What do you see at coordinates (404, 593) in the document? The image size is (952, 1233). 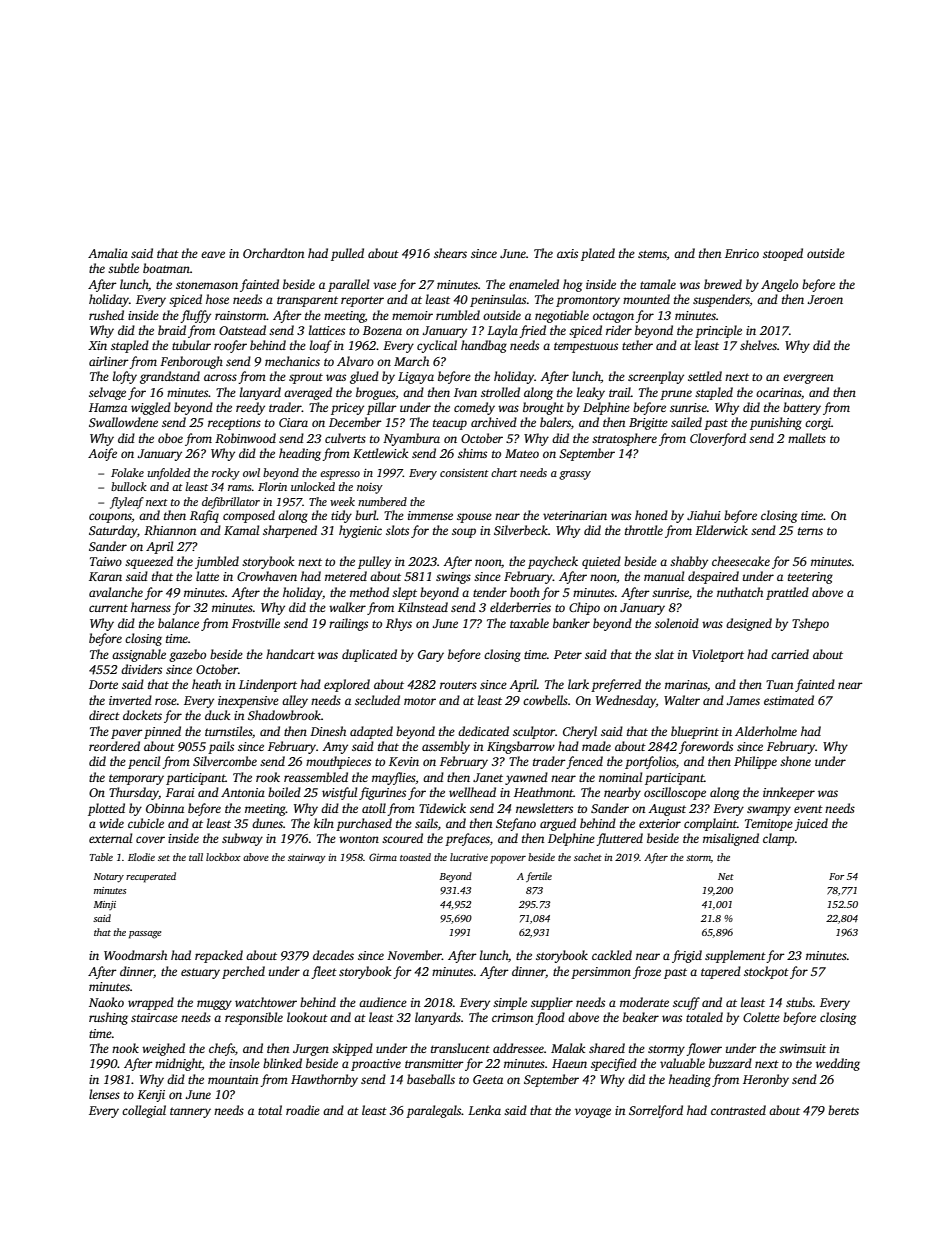 I see `slept` at bounding box center [404, 593].
